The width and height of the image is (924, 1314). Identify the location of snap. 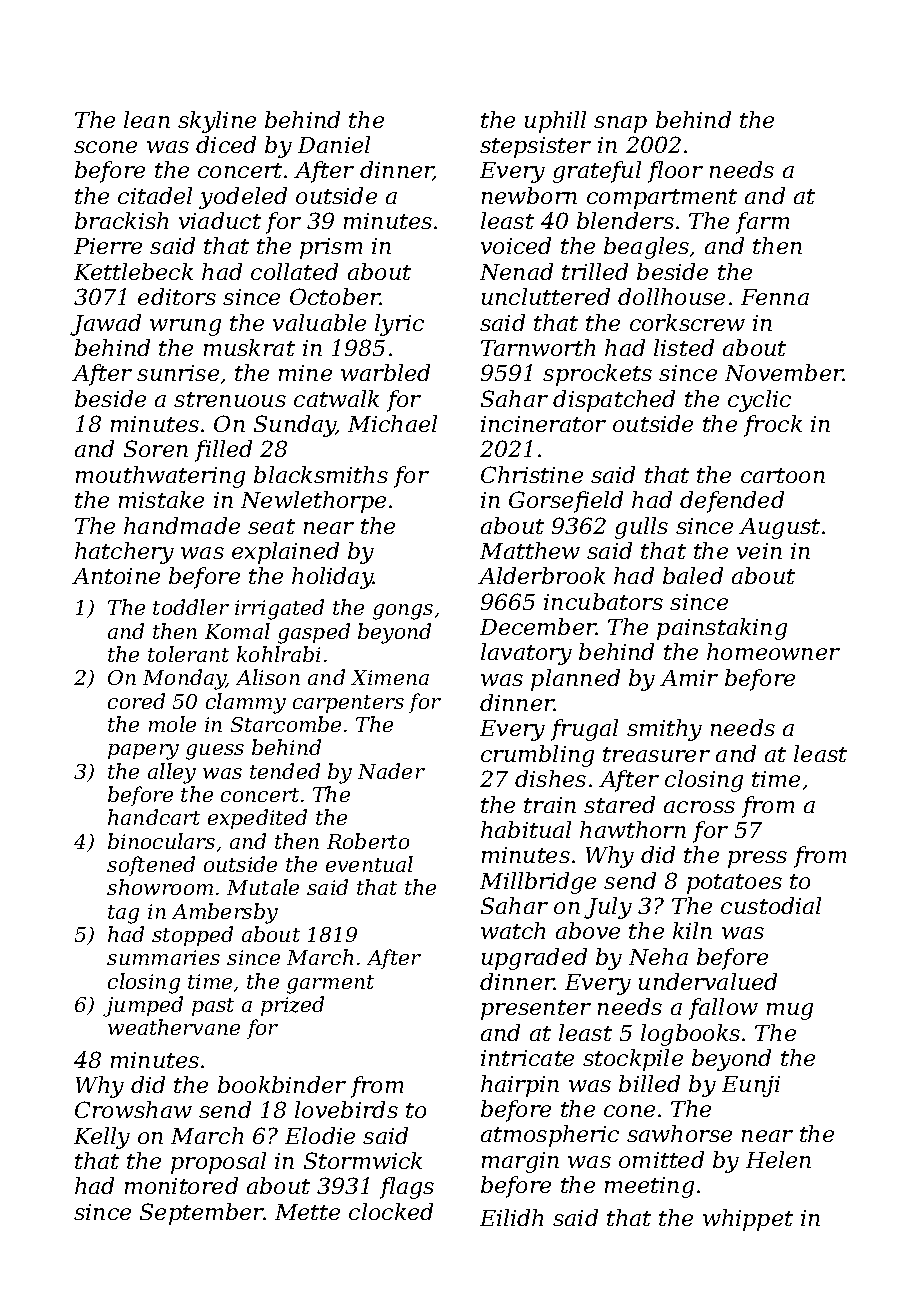
(620, 124).
